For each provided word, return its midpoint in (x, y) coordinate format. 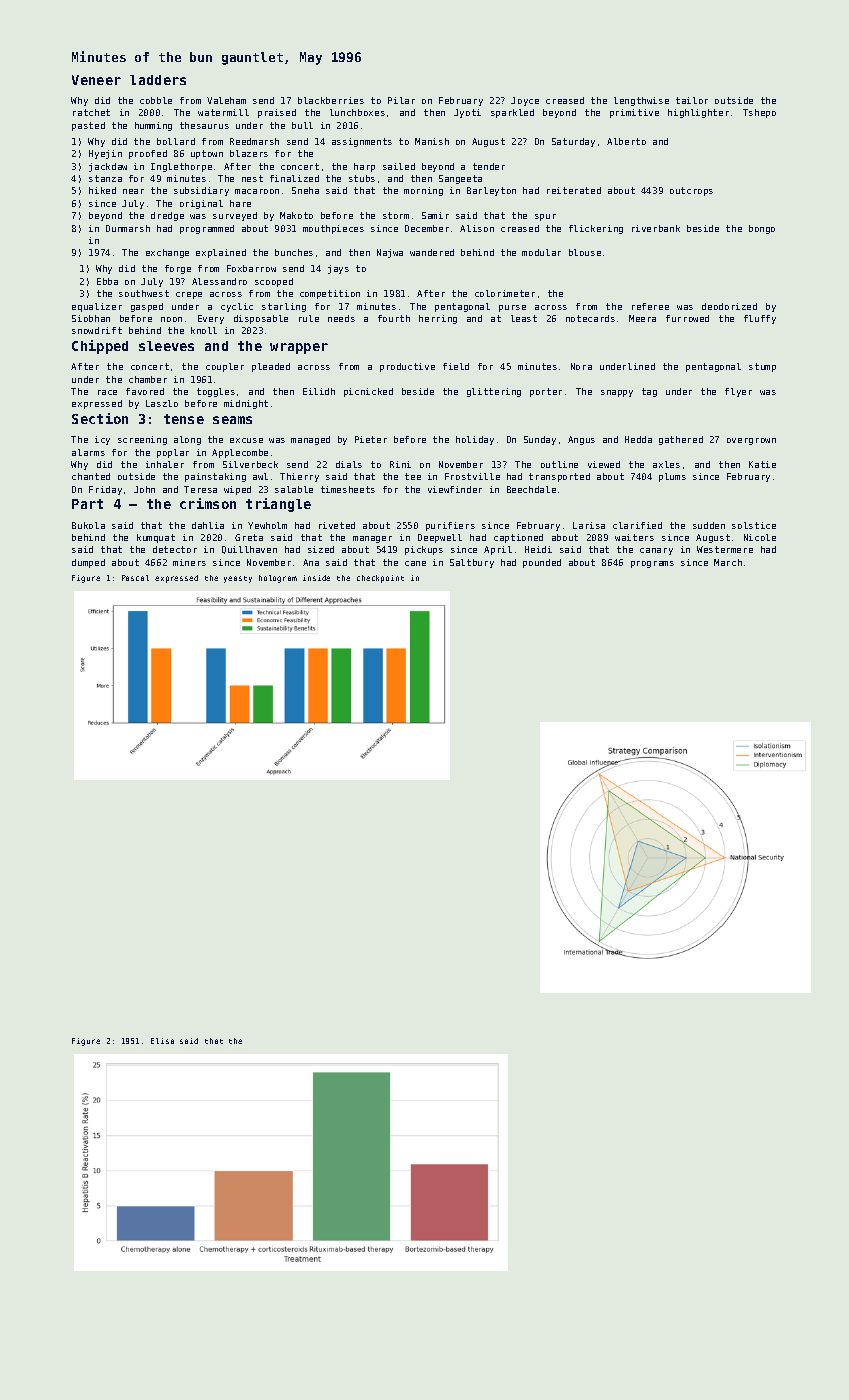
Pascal (135, 578)
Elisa (162, 1041)
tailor (692, 100)
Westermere (725, 549)
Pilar (401, 100)
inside (316, 578)
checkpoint (380, 579)
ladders (158, 80)
